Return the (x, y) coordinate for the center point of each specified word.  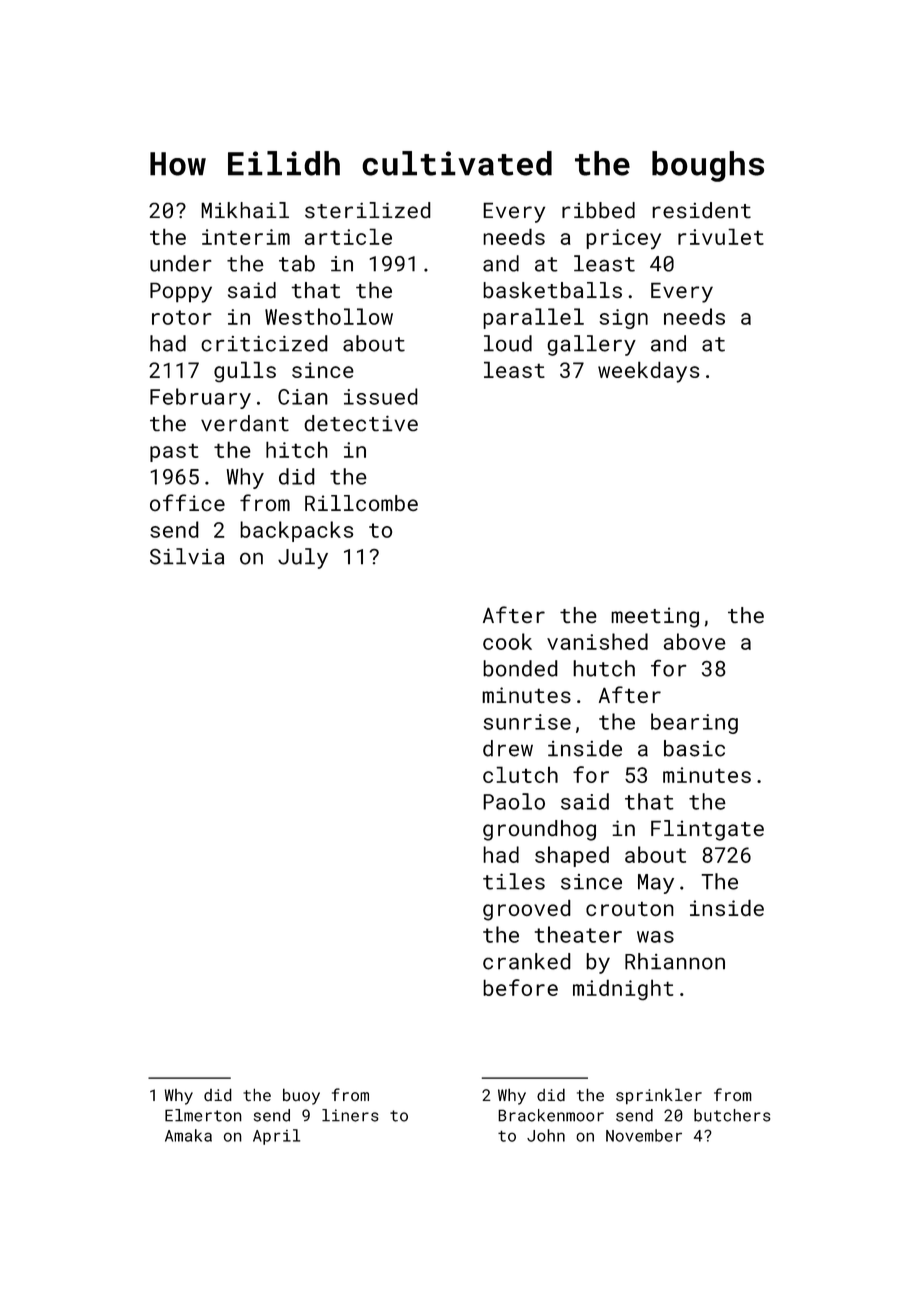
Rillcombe (361, 503)
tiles (514, 881)
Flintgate (707, 830)
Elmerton (203, 1115)
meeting (655, 617)
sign (623, 319)
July (303, 558)
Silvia (187, 556)
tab (297, 263)
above (695, 641)
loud (508, 343)
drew (508, 748)
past (174, 452)
